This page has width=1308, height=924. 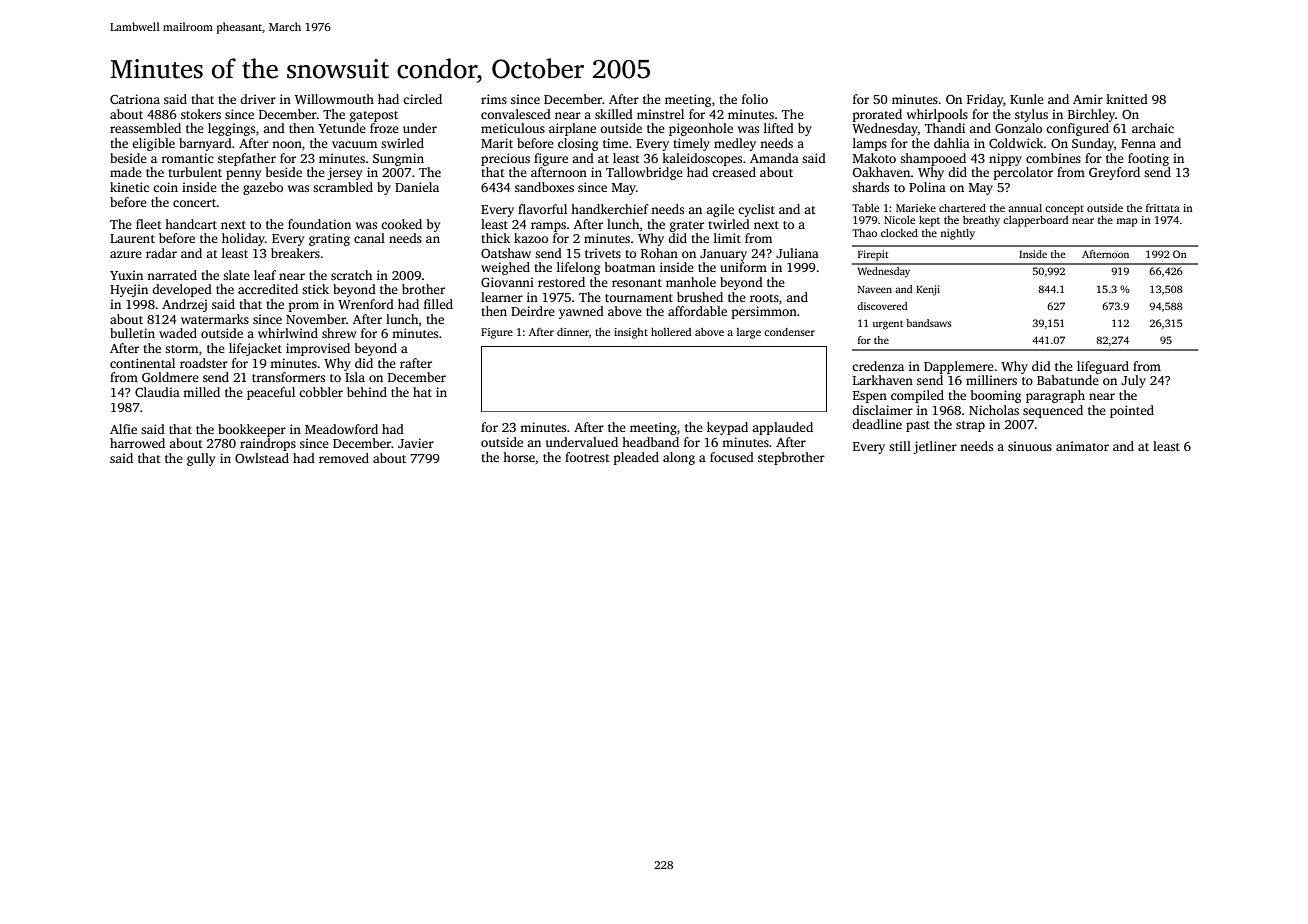 What do you see at coordinates (135, 99) in the page?
I see `Catriona` at bounding box center [135, 99].
